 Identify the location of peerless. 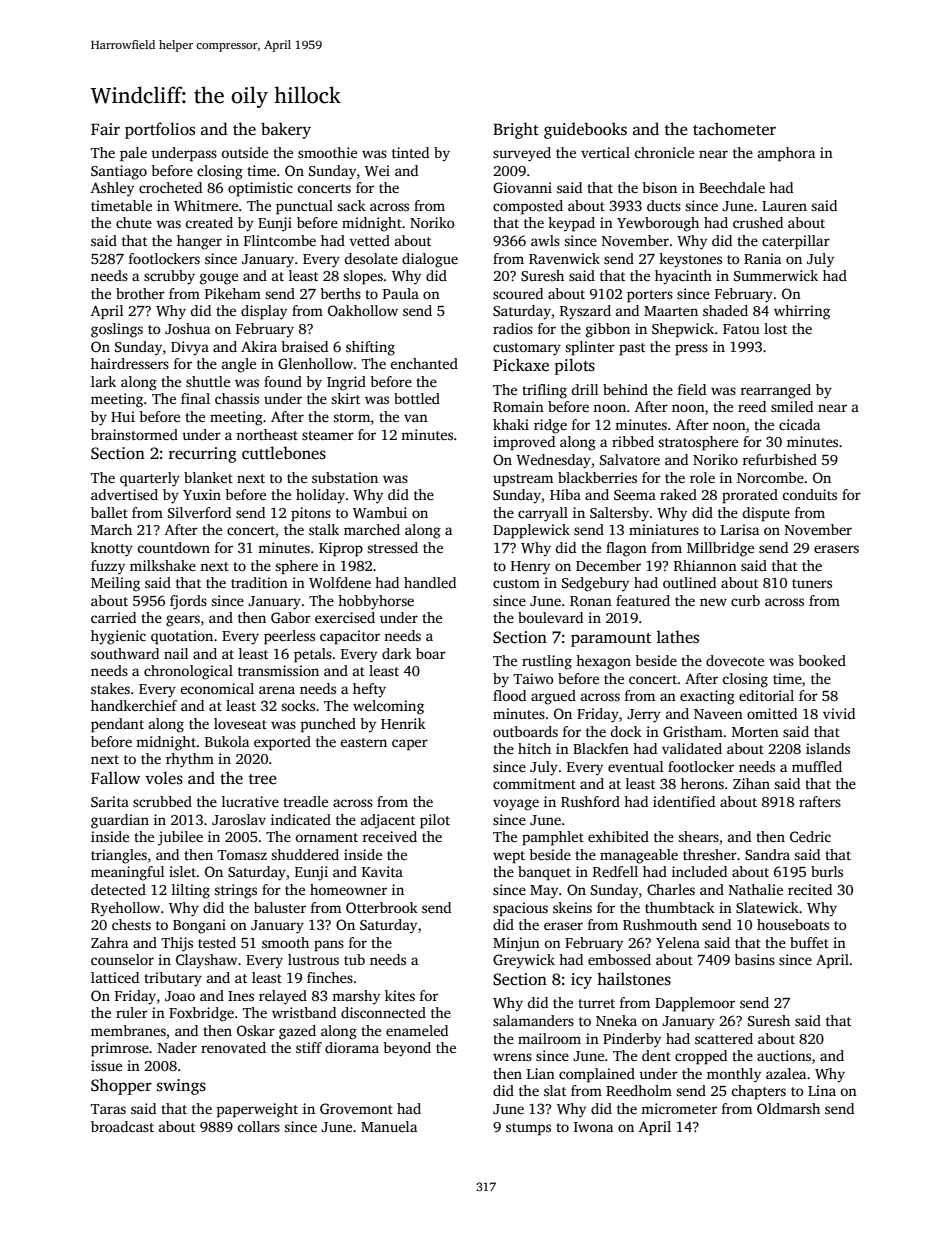
(289, 637).
